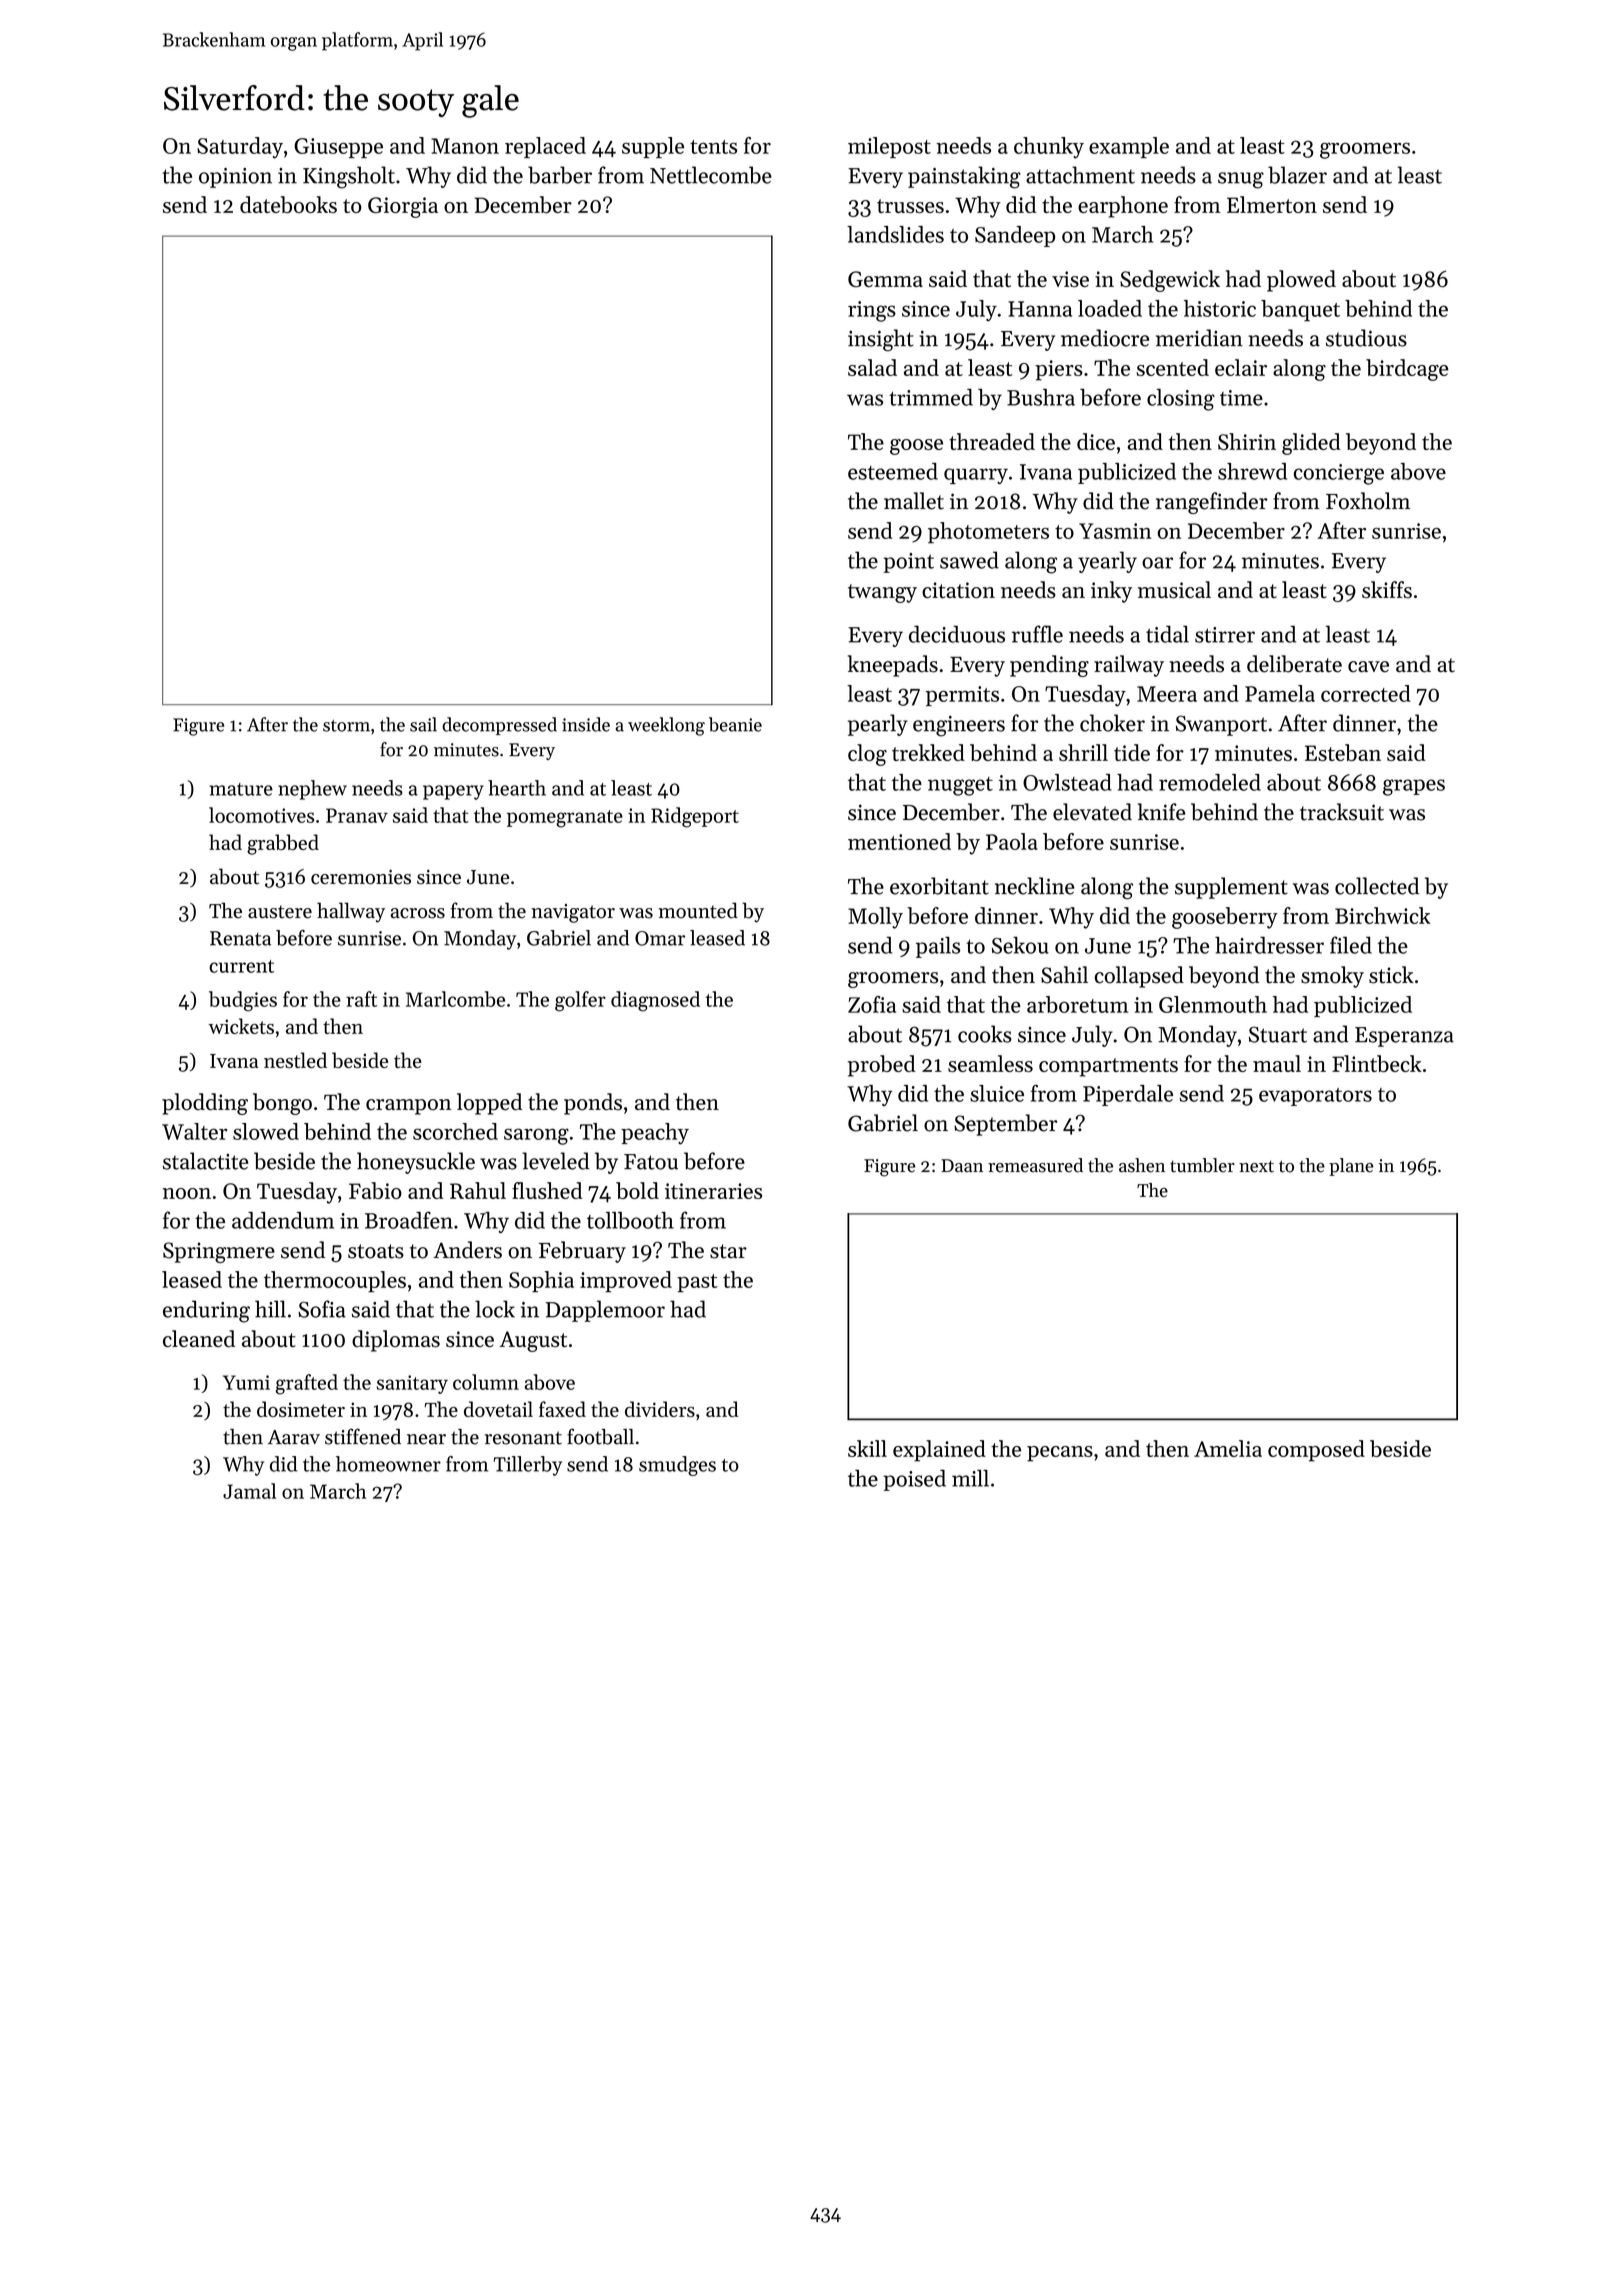 The width and height of the screenshot is (1620, 2292). I want to click on plane, so click(1351, 1167).
